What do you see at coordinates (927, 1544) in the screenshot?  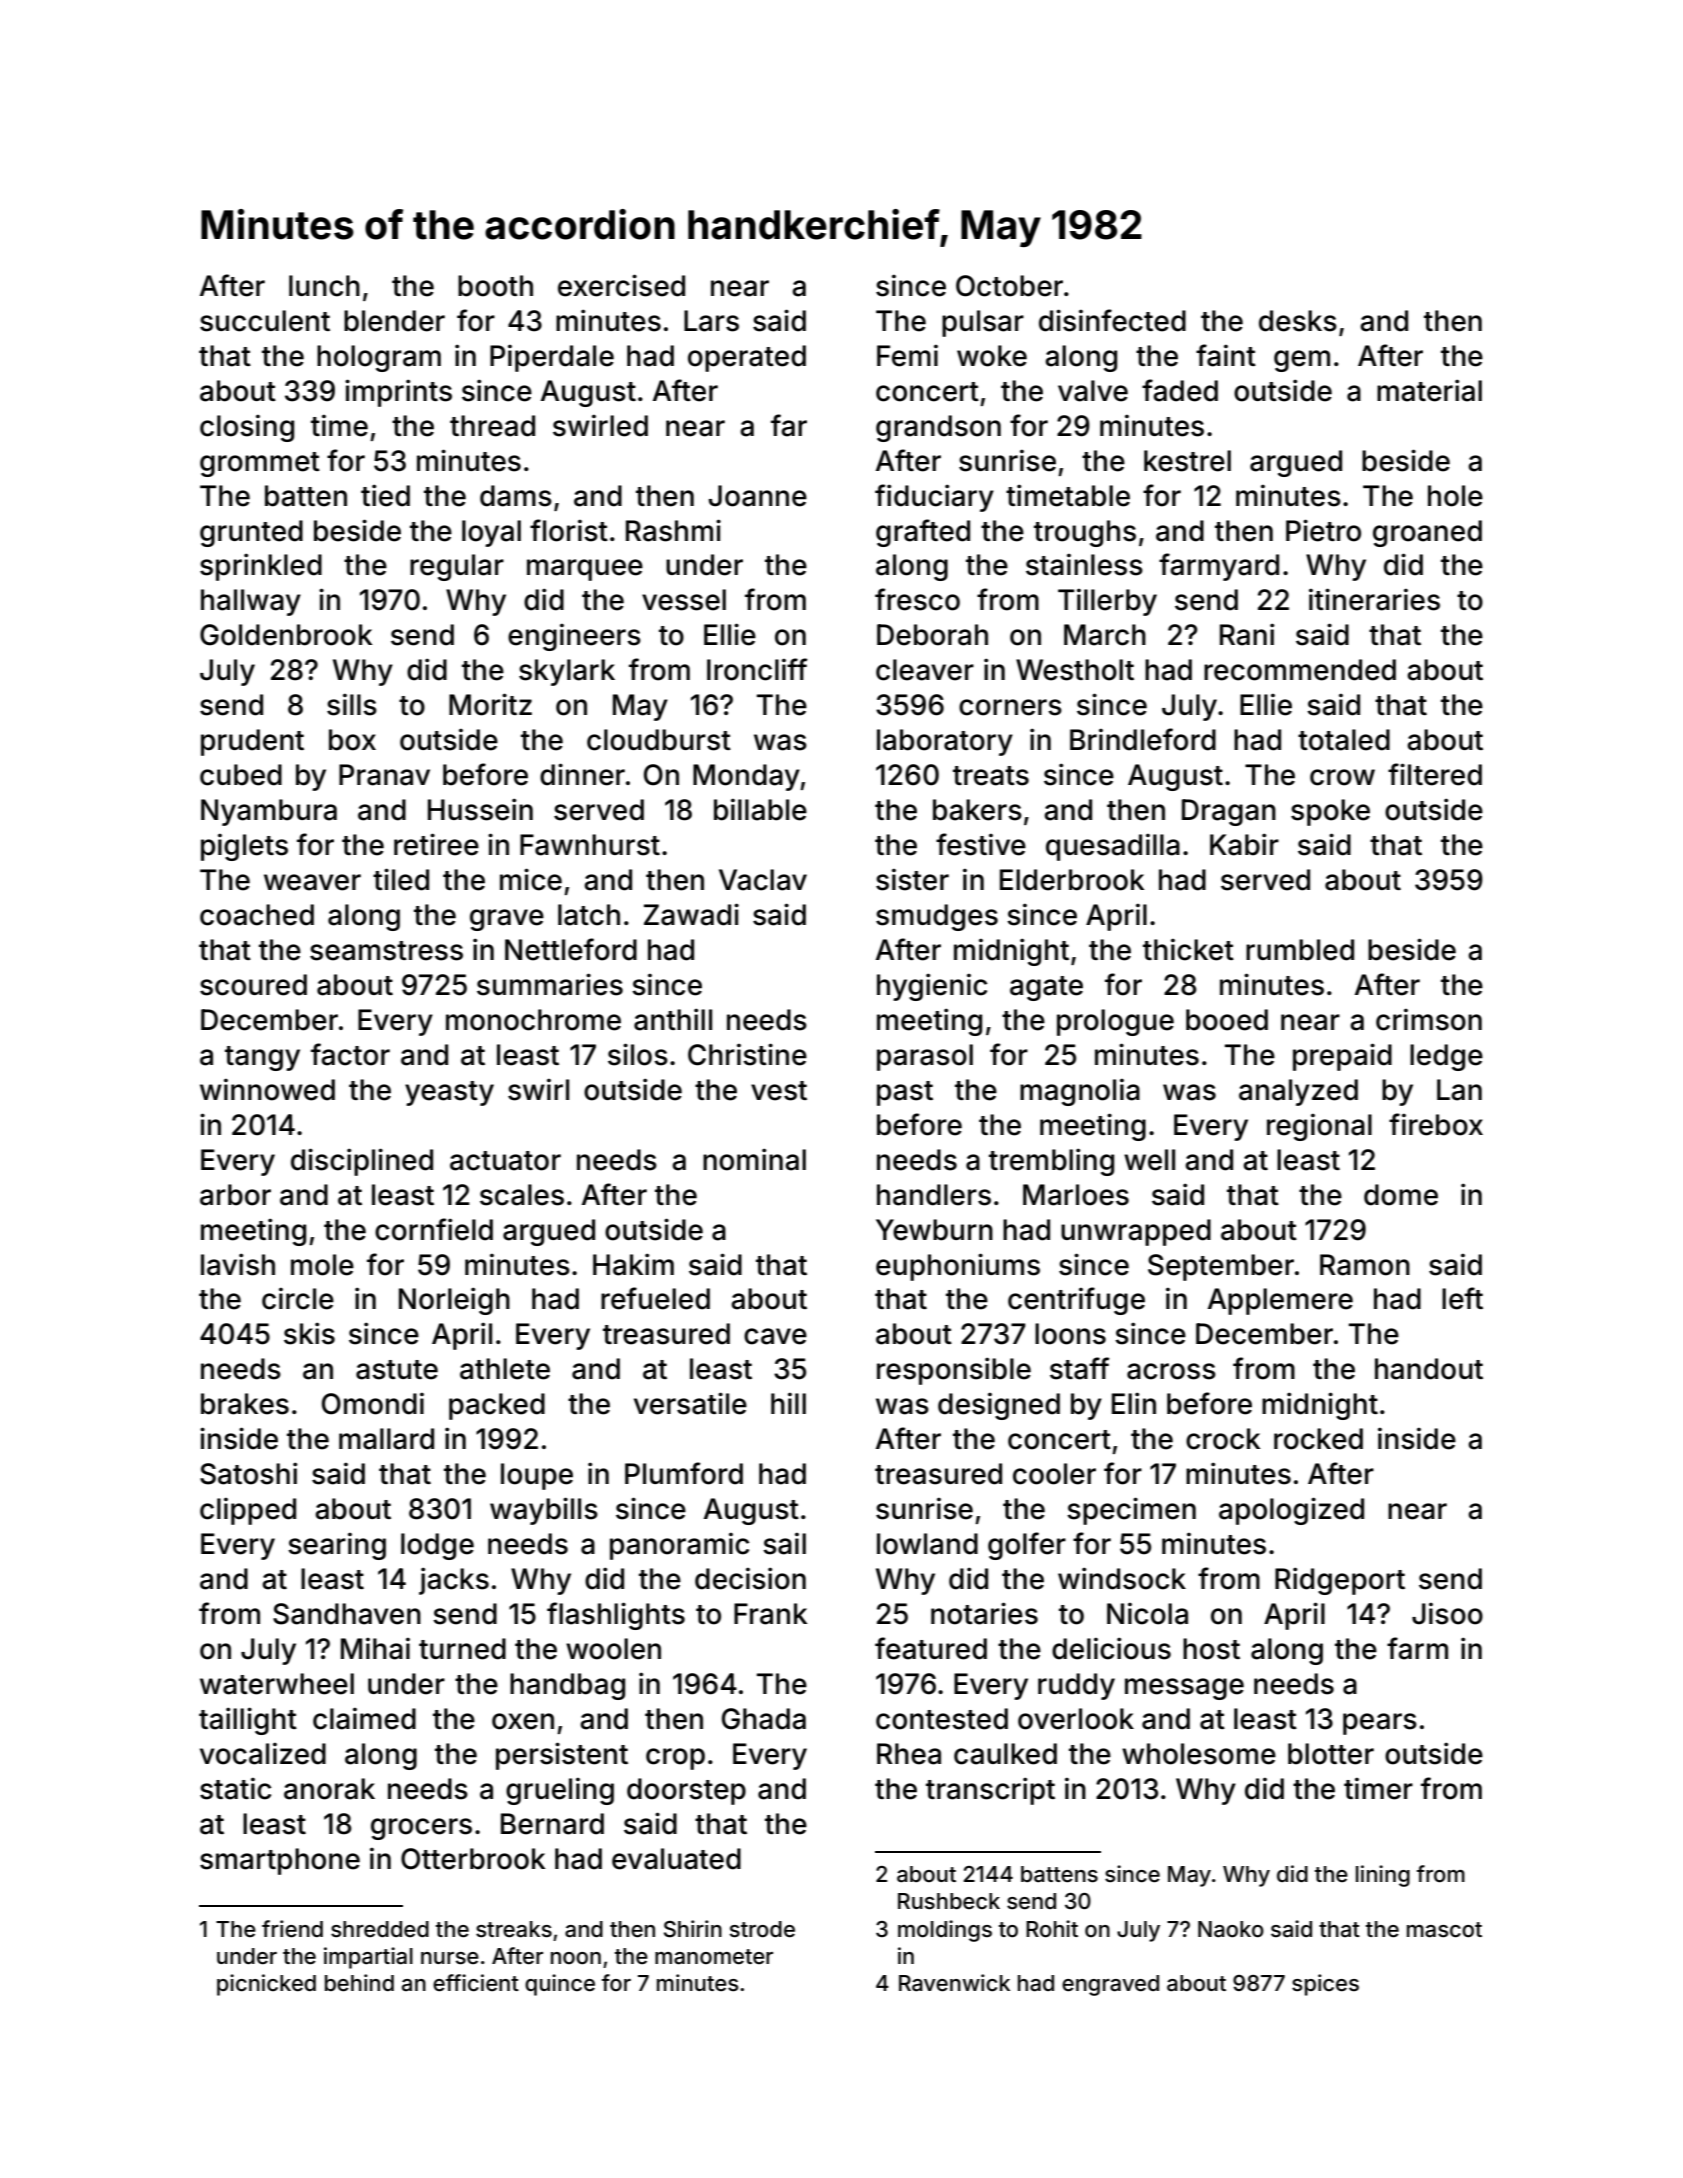 I see `lowland` at bounding box center [927, 1544].
